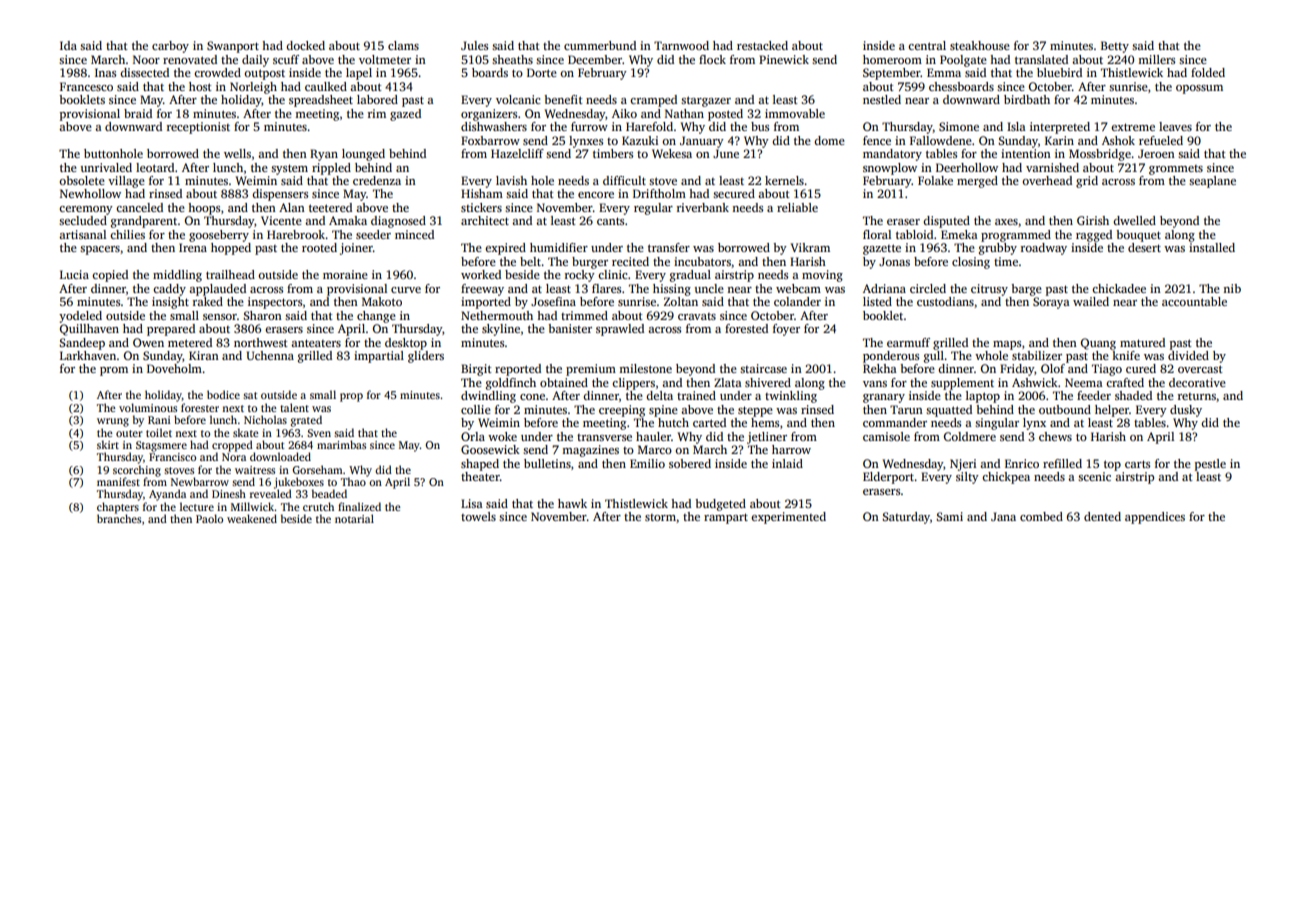 This screenshot has width=1308, height=924. What do you see at coordinates (934, 357) in the screenshot?
I see `gull` at bounding box center [934, 357].
